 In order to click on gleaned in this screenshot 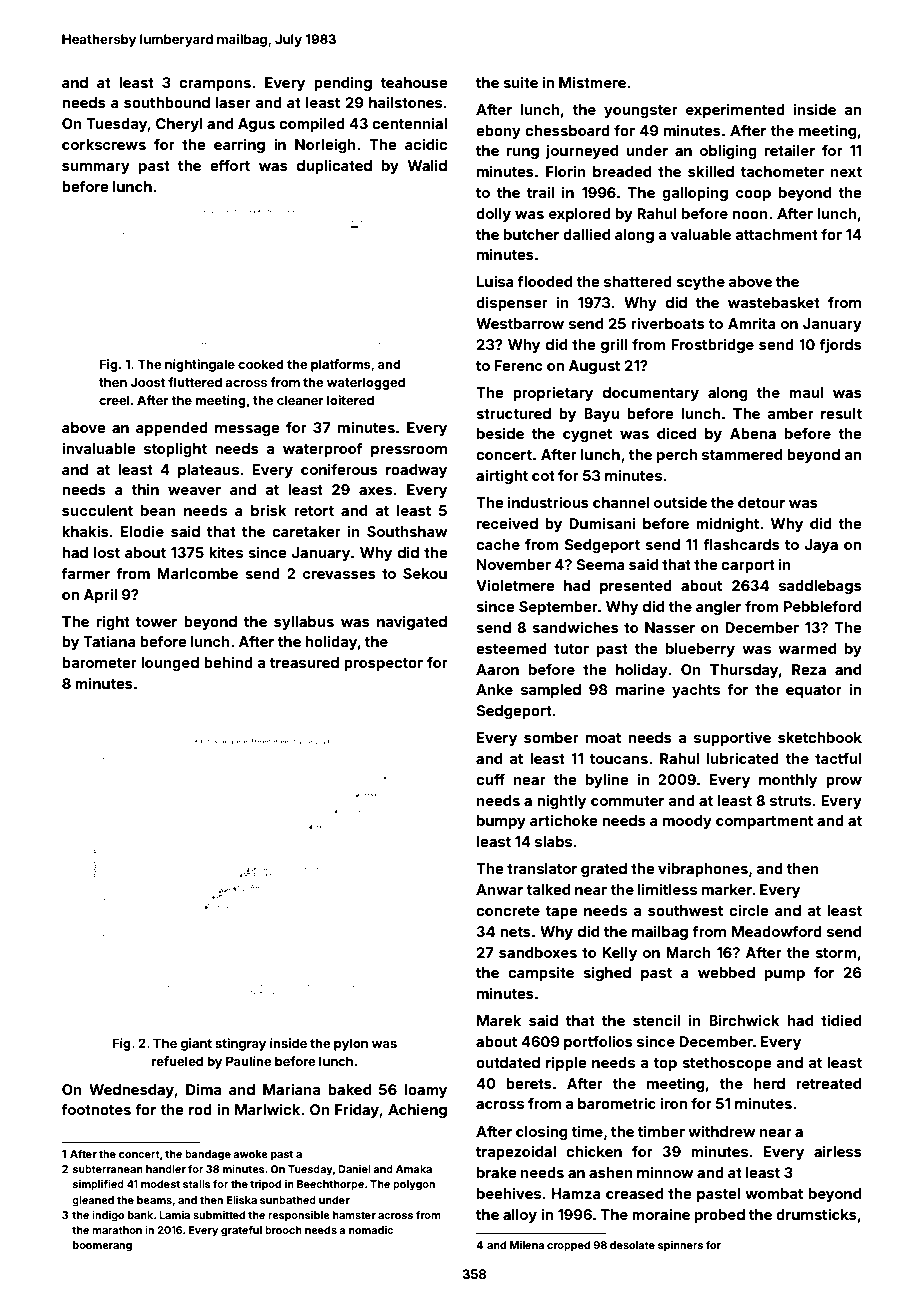, I will do `click(93, 1201)`.
